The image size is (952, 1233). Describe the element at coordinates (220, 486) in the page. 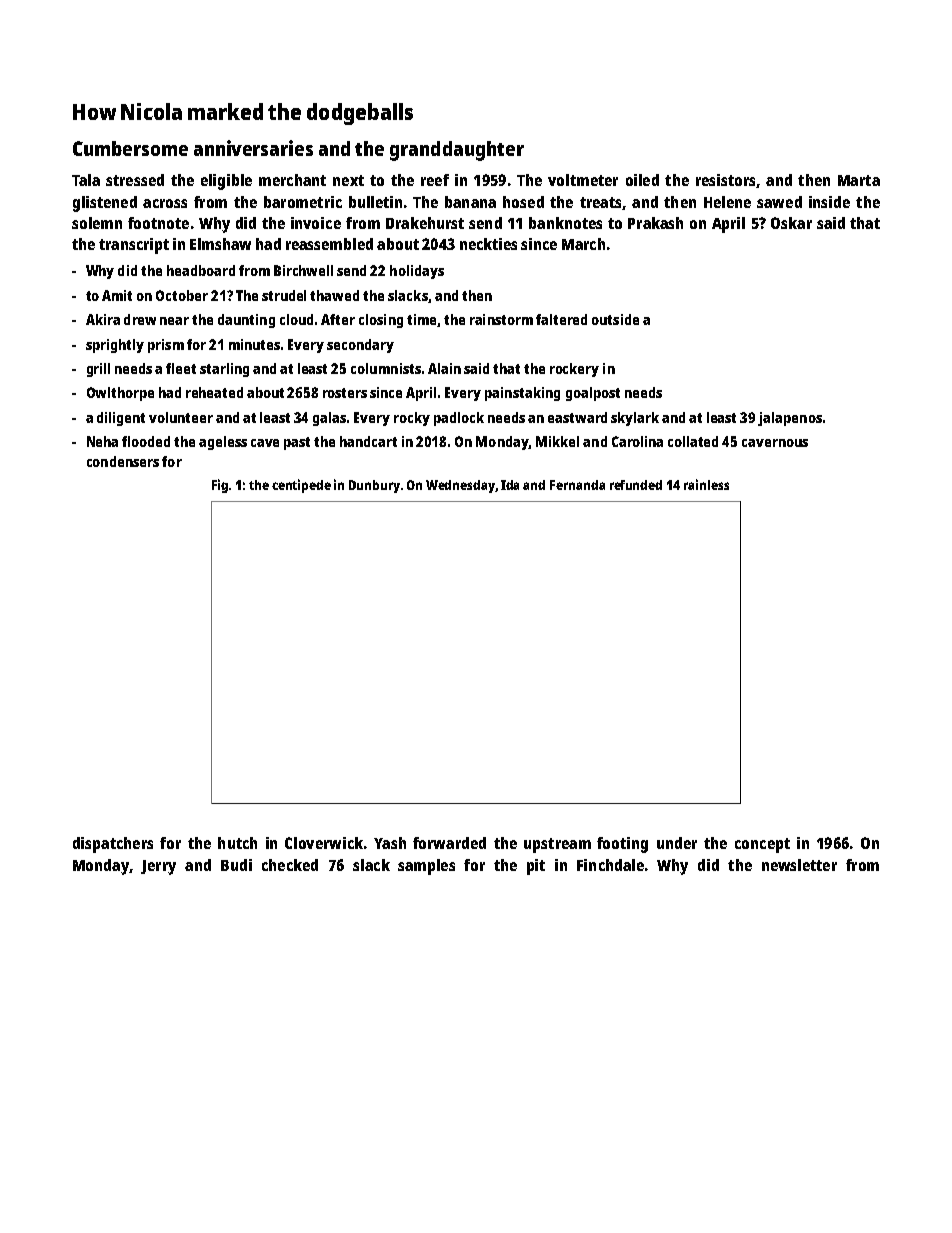

I see `Fig` at that location.
